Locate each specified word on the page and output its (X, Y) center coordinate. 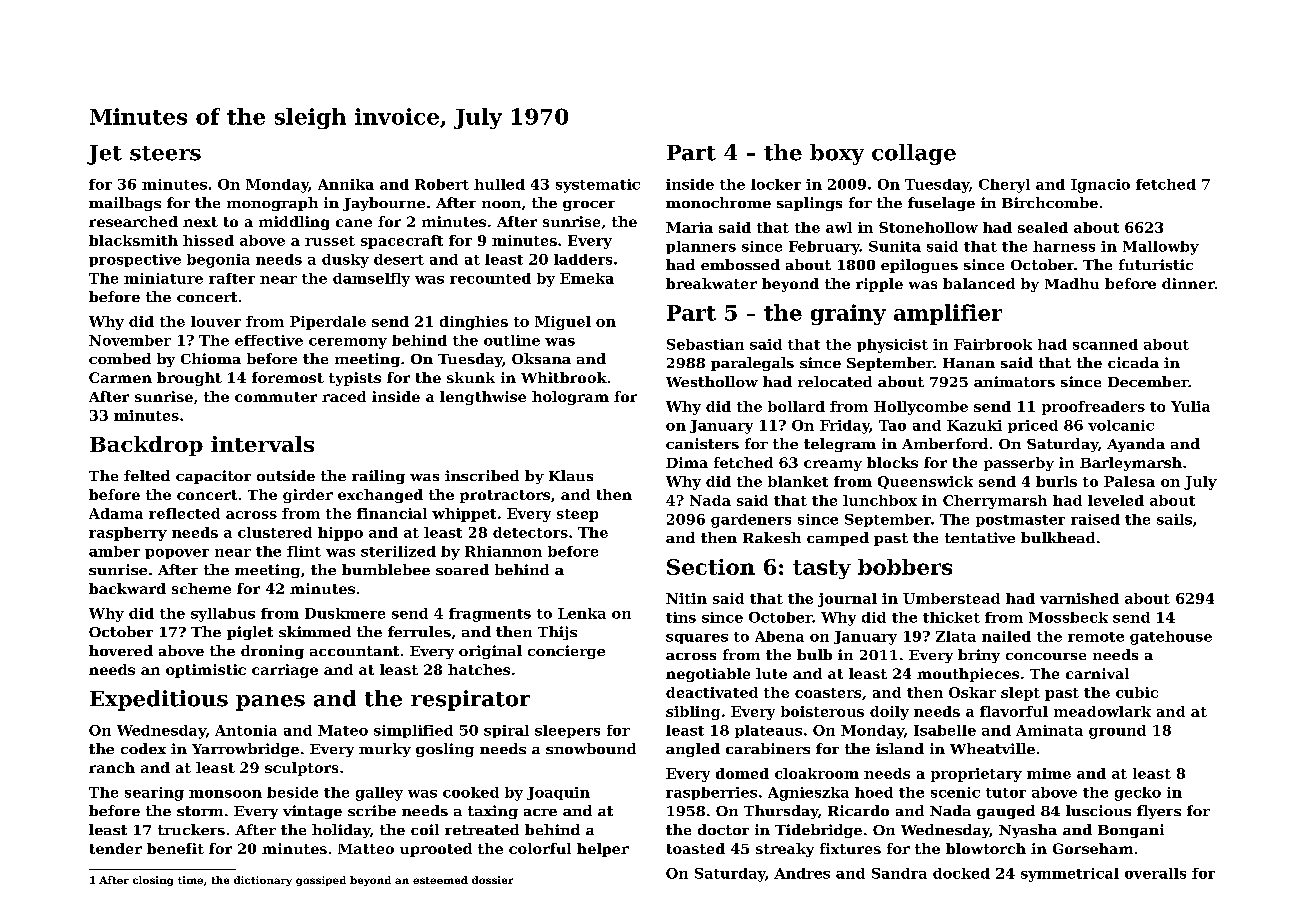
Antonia (246, 730)
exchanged (380, 496)
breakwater (711, 283)
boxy (837, 154)
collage (914, 154)
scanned (1105, 344)
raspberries (711, 793)
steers (165, 153)
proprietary (976, 775)
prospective (135, 260)
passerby (1019, 464)
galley (379, 794)
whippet (464, 515)
